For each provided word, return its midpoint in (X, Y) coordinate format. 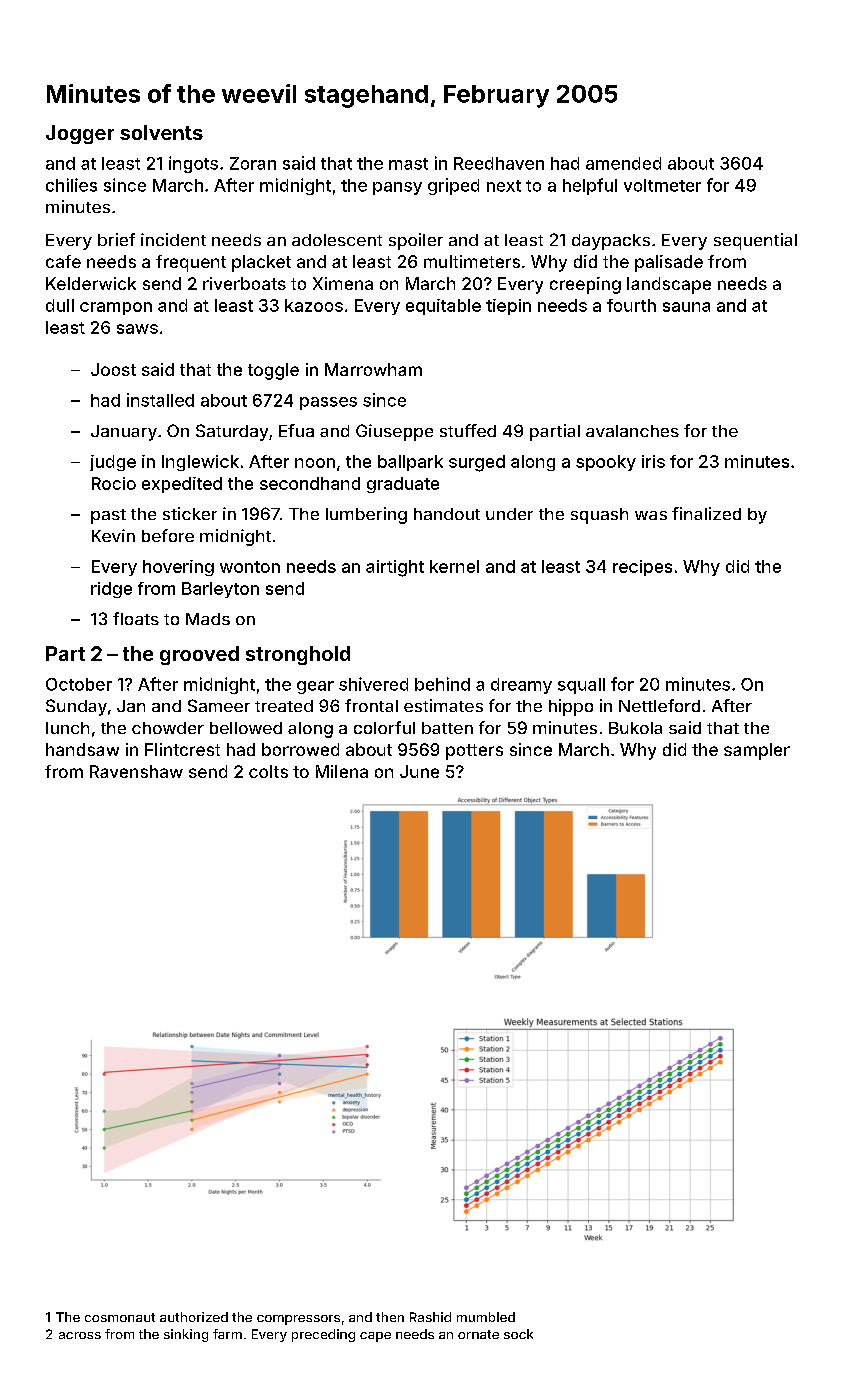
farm (227, 1334)
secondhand (310, 483)
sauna (686, 307)
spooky (606, 463)
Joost (113, 369)
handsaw (82, 749)
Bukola (635, 728)
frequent (191, 263)
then (390, 1317)
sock (518, 1334)
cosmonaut (120, 1317)
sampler (757, 751)
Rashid (430, 1317)
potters (474, 752)
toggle (273, 371)
